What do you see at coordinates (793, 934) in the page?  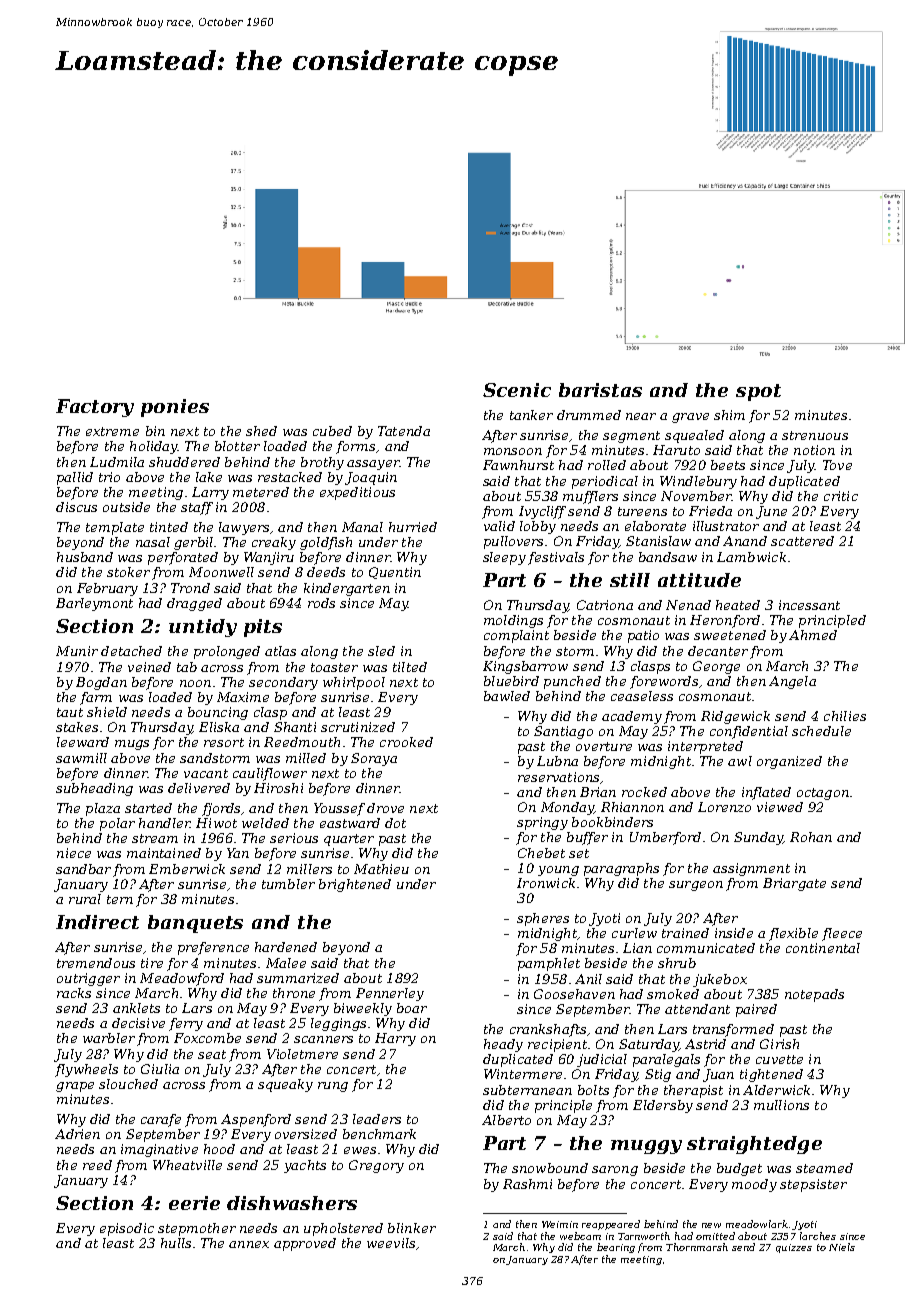 I see `flexible` at bounding box center [793, 934].
